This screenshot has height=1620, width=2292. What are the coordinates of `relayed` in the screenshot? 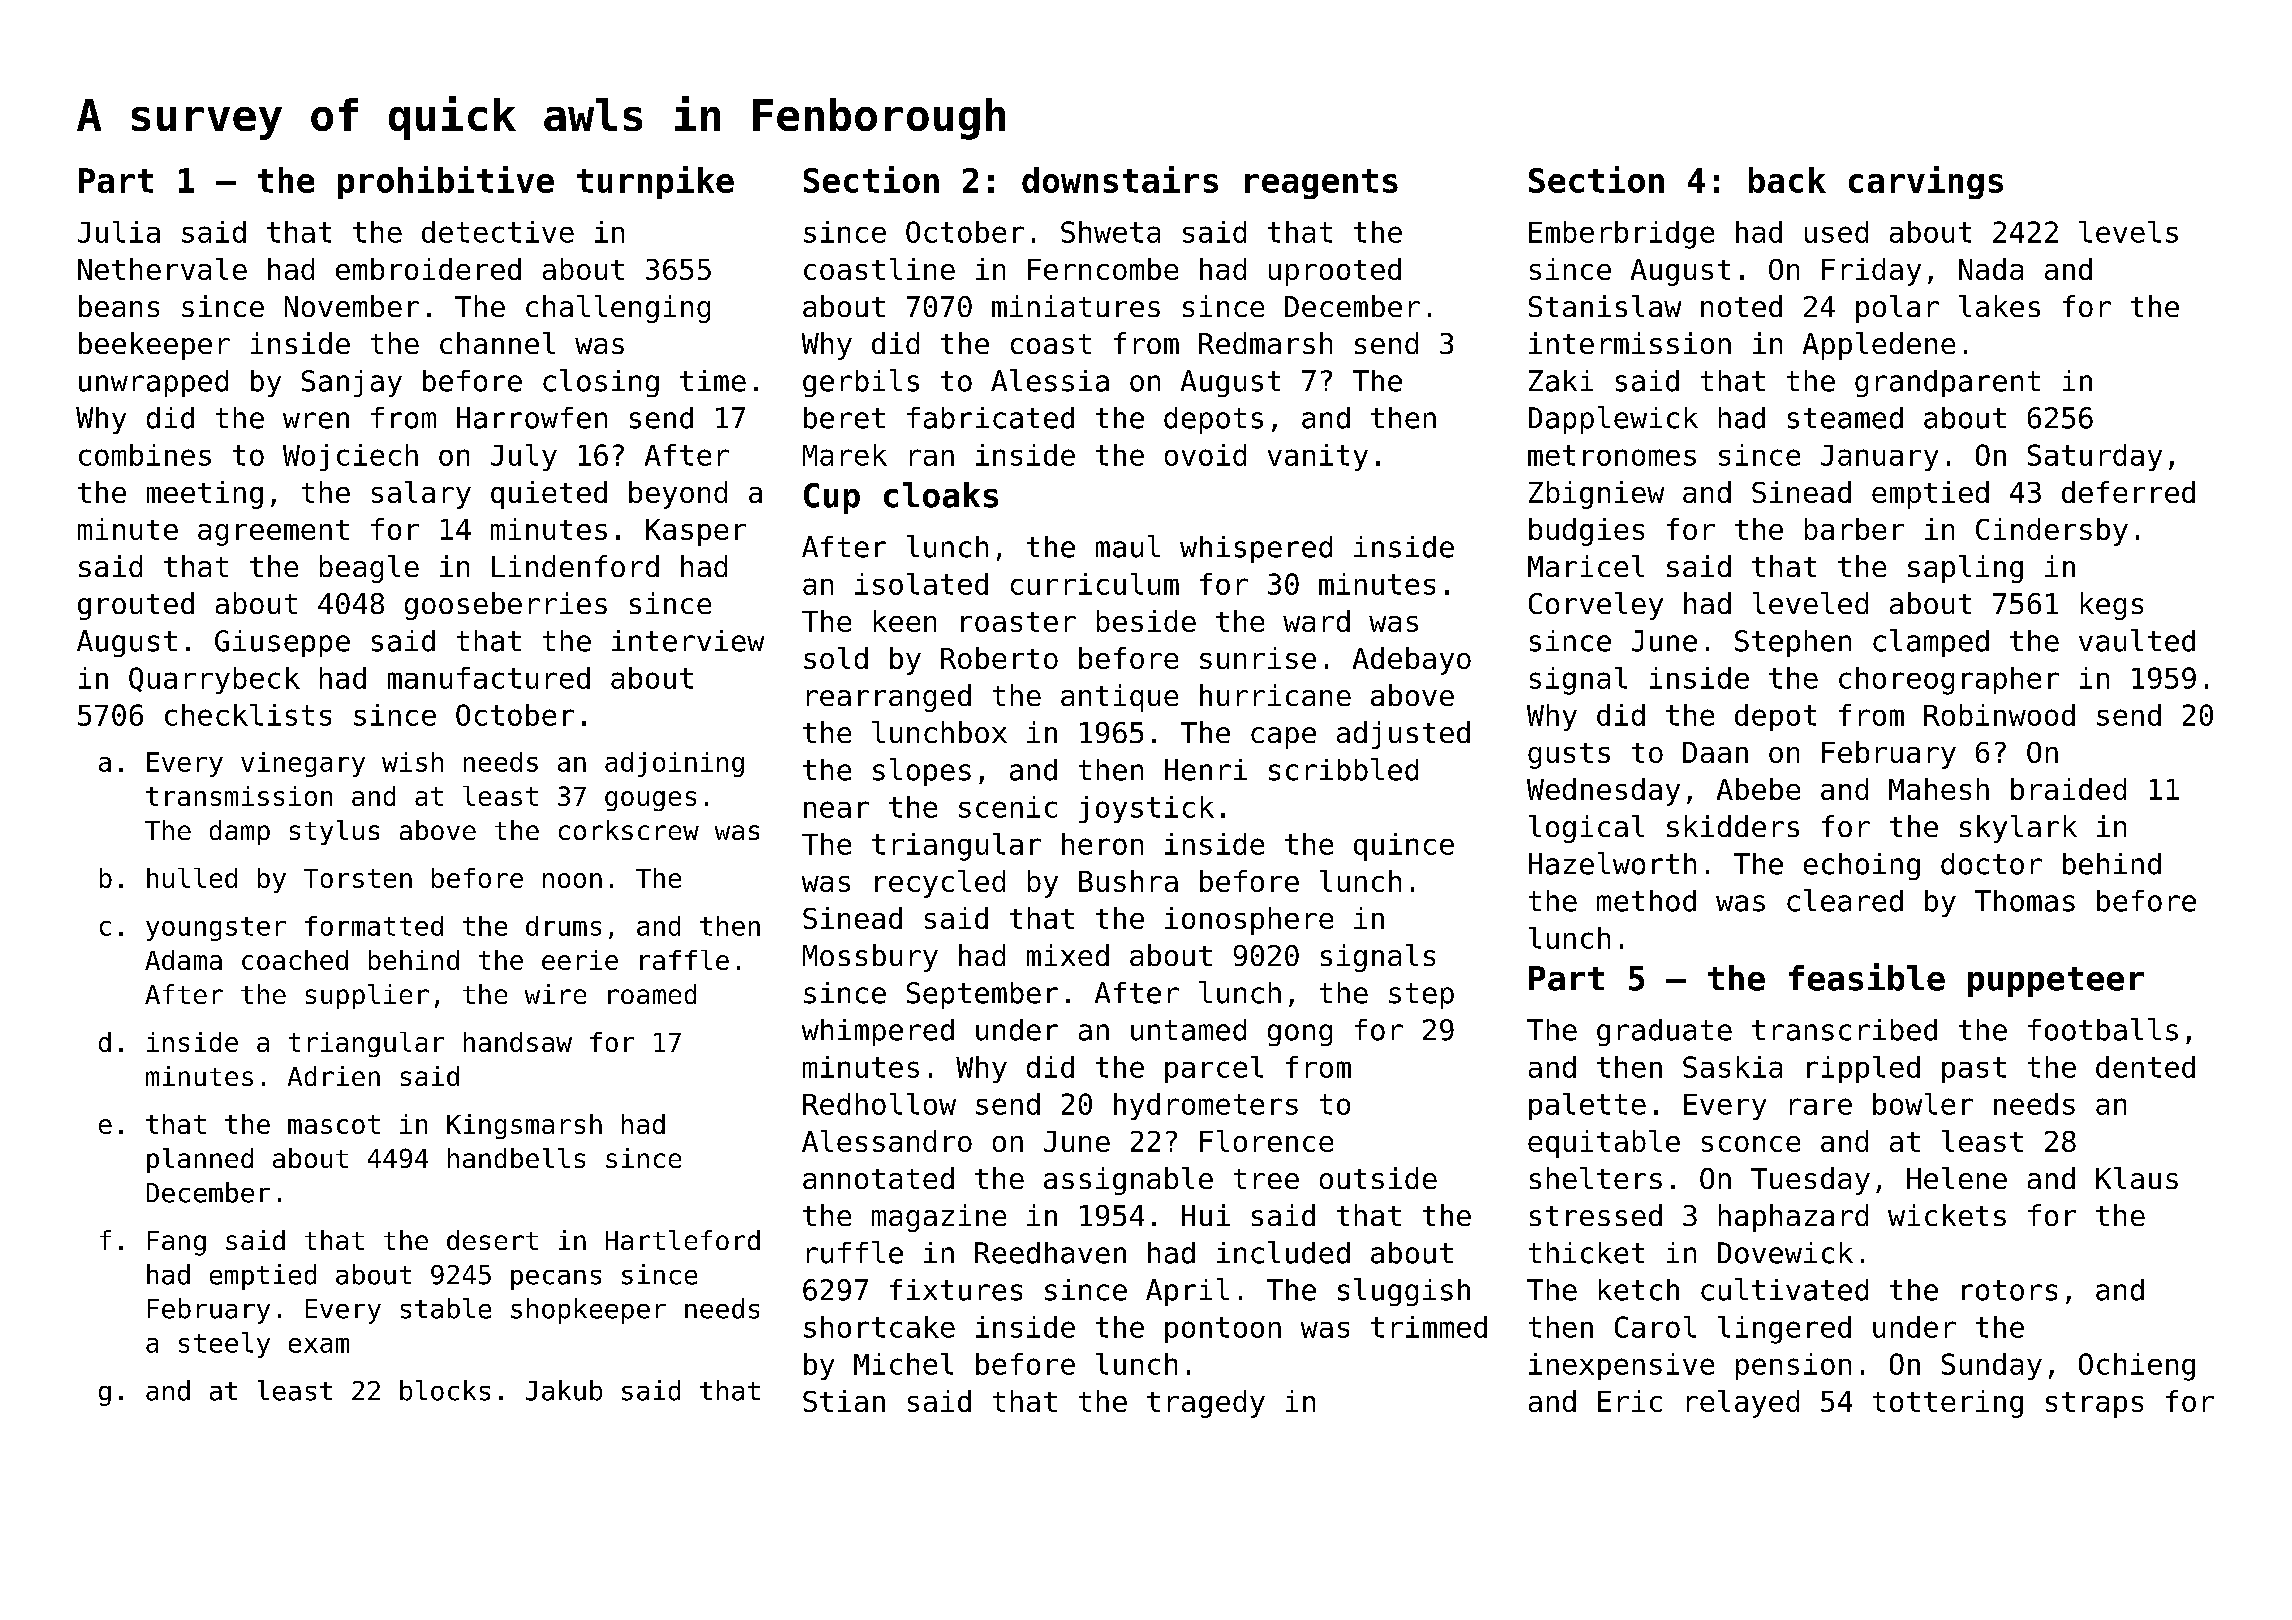 It's located at (1743, 1404).
